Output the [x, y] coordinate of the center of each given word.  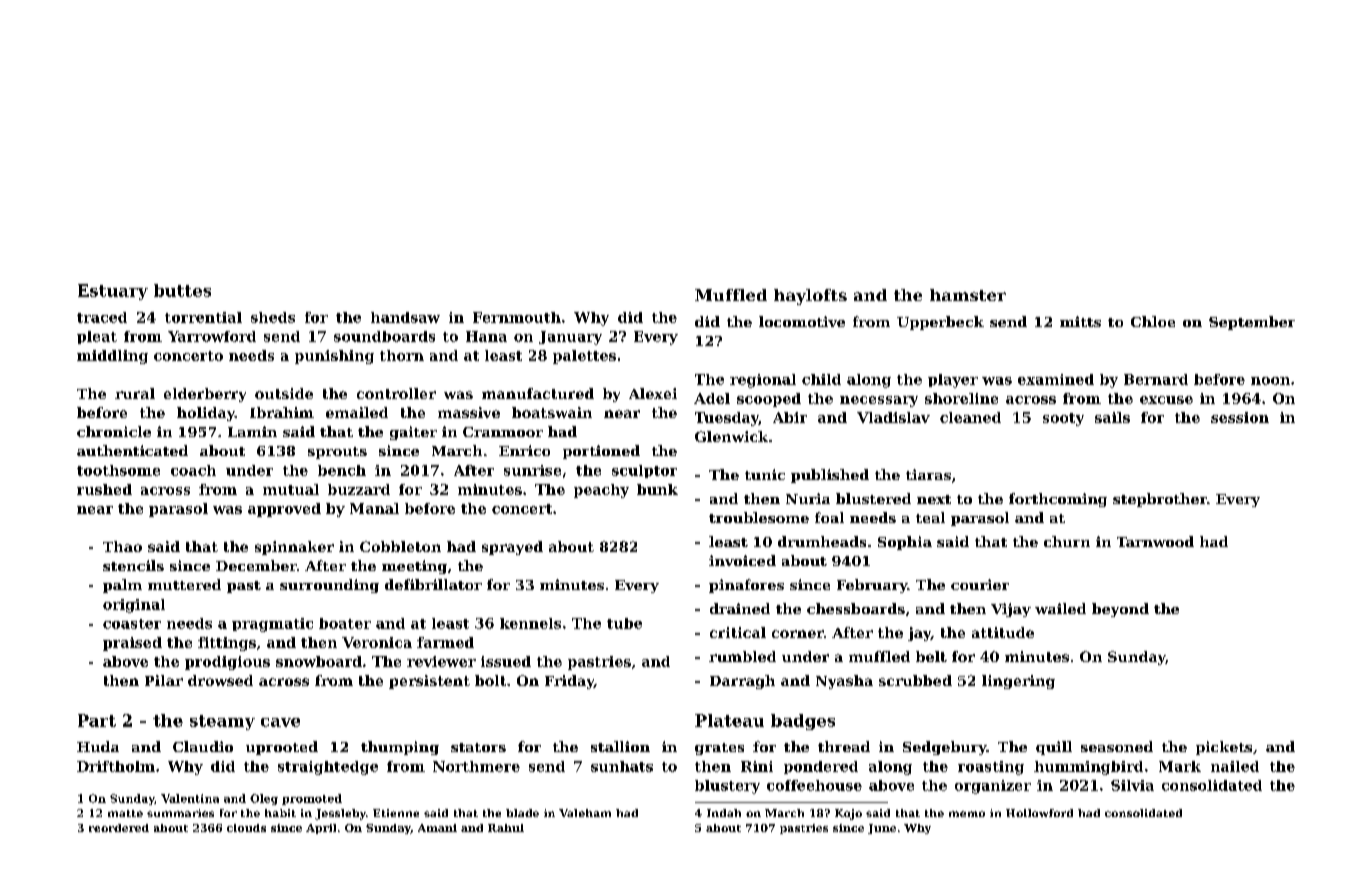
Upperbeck [940, 323]
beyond [1120, 610]
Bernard [1156, 379]
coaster [132, 624]
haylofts [810, 297]
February [872, 586]
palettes [584, 357]
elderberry [205, 395]
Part [97, 720]
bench [342, 470]
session [1240, 417]
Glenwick [731, 436]
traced [102, 317]
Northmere [476, 766]
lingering [1018, 682]
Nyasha [844, 682]
